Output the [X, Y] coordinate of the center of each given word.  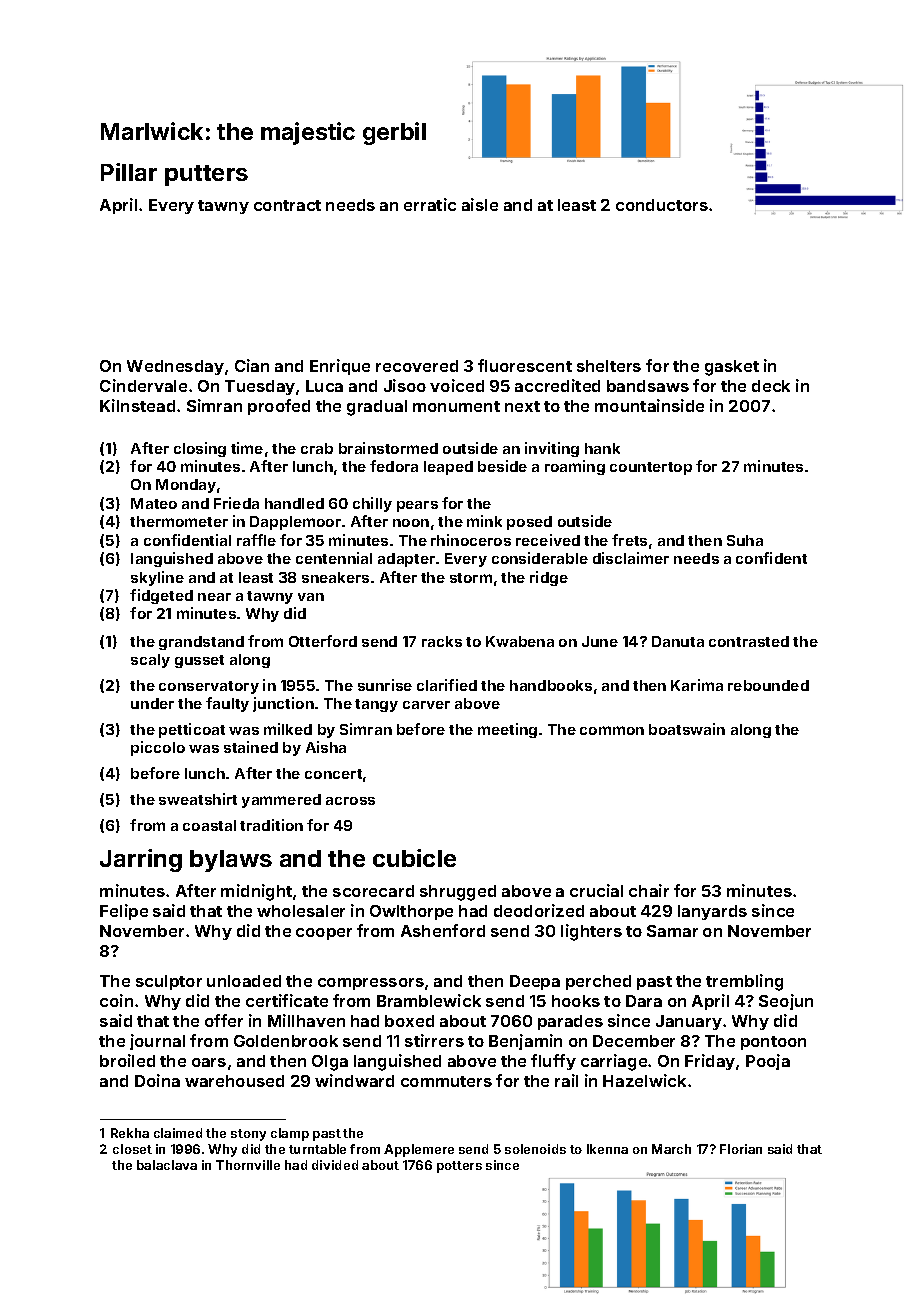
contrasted [749, 641]
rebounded [768, 685]
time [247, 448]
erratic [430, 204]
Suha [745, 540]
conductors [662, 205]
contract [287, 205]
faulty [227, 704]
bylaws [231, 861]
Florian [741, 1149]
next [522, 406]
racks [442, 641]
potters [459, 1167]
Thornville [248, 1165]
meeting [507, 730]
